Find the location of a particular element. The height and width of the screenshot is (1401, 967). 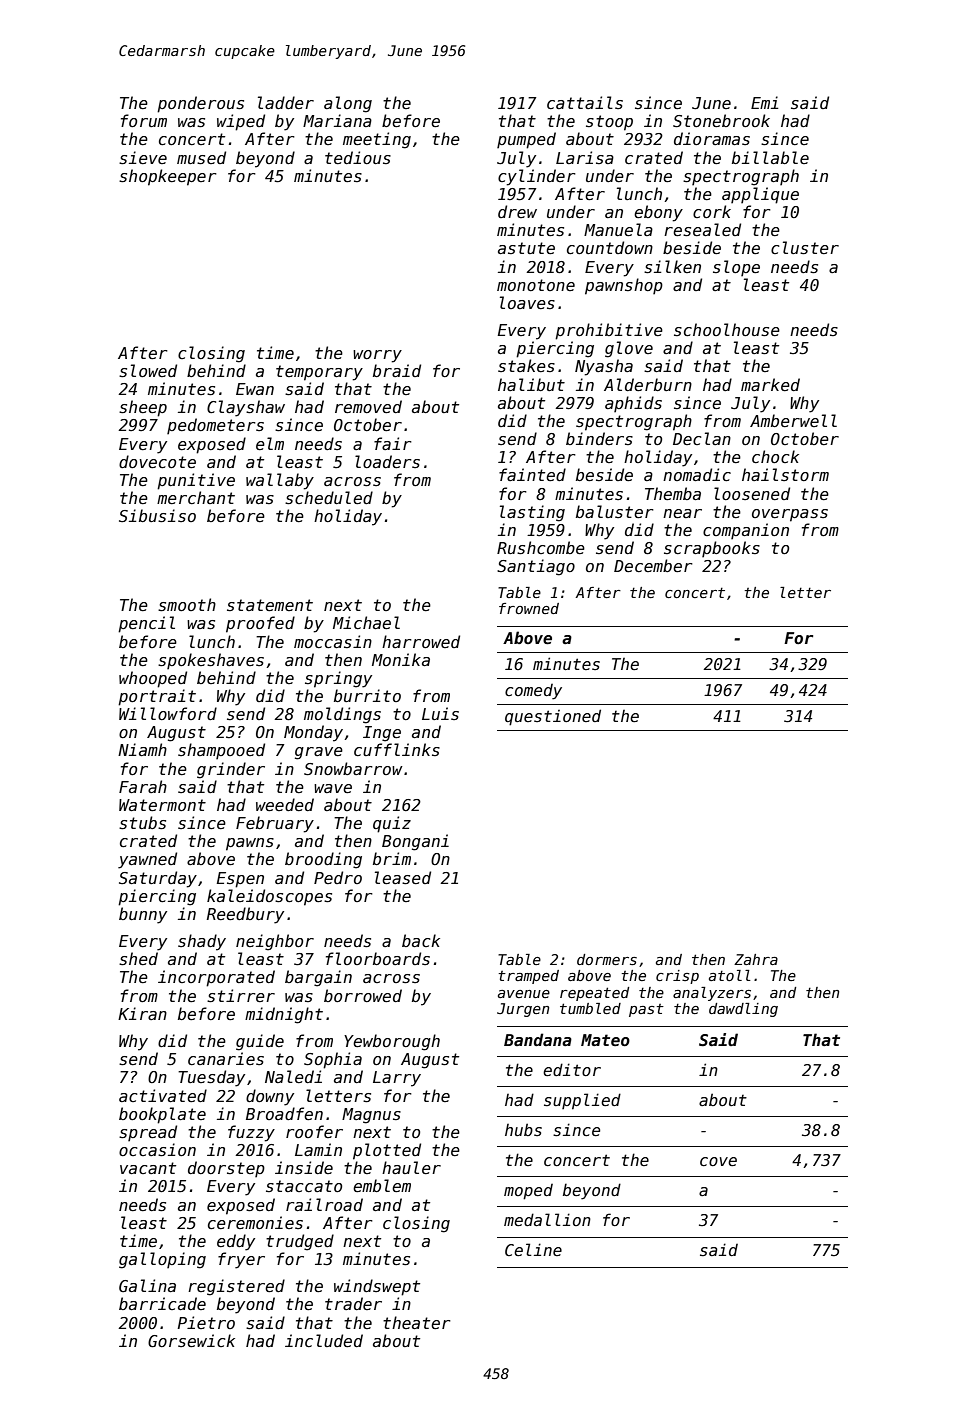

Bandana is located at coordinates (538, 1039).
